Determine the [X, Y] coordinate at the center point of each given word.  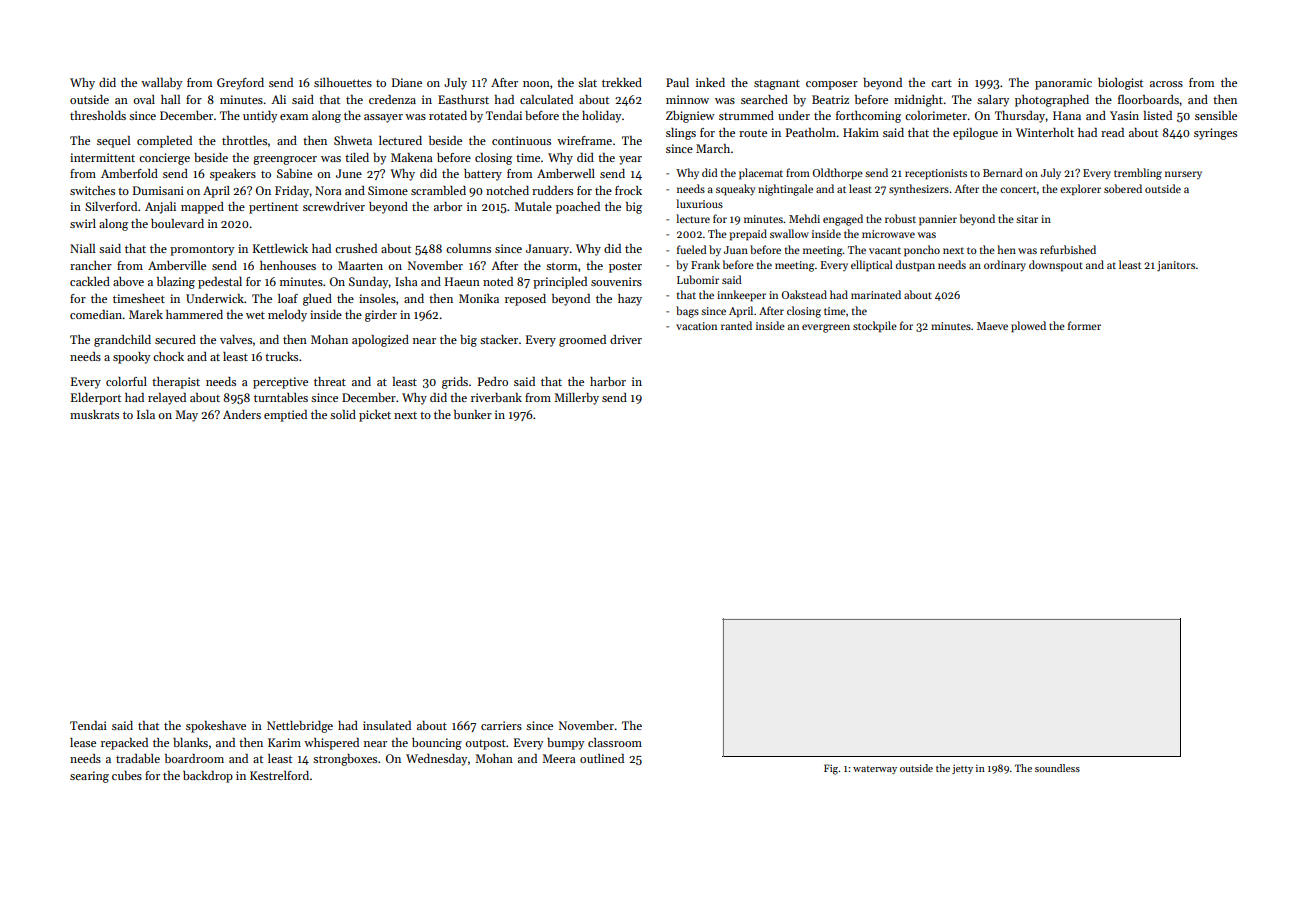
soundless [1057, 768]
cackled [90, 281]
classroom [615, 742]
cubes [127, 775]
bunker [473, 414]
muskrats [94, 414]
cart [941, 83]
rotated [448, 115]
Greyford [240, 84]
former [1084, 325]
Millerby [576, 399]
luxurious [699, 203]
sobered [1123, 188]
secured [175, 339]
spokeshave [216, 727]
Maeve [992, 326]
